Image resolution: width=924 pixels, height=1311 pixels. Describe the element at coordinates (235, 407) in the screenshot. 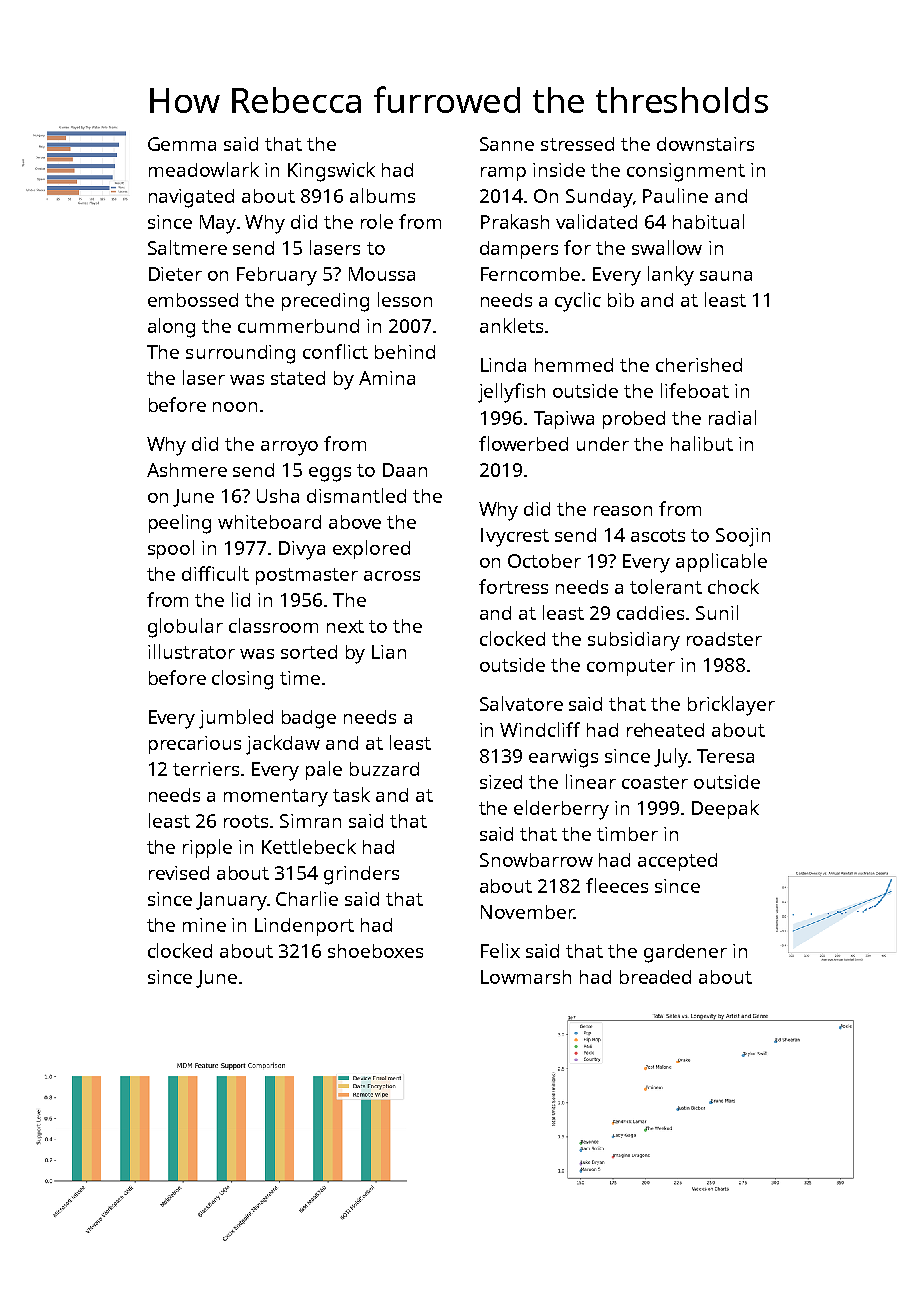

I see `noon` at that location.
